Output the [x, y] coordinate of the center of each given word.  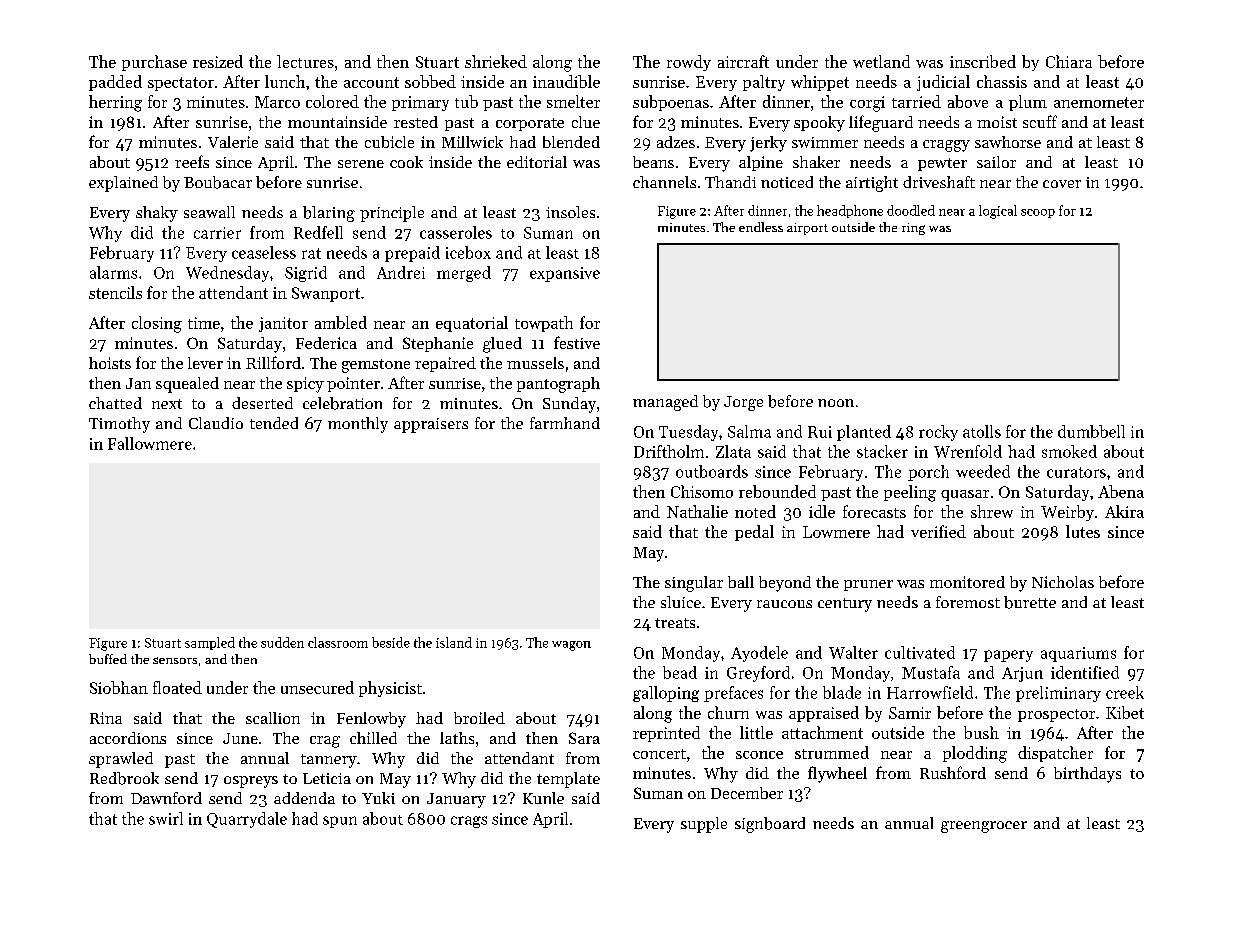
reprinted [666, 734]
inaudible [566, 81]
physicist [390, 689]
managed [665, 403]
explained [123, 184]
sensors [175, 660]
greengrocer [984, 827]
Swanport [326, 294]
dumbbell [1091, 431]
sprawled [121, 760]
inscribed [983, 61]
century [845, 605]
